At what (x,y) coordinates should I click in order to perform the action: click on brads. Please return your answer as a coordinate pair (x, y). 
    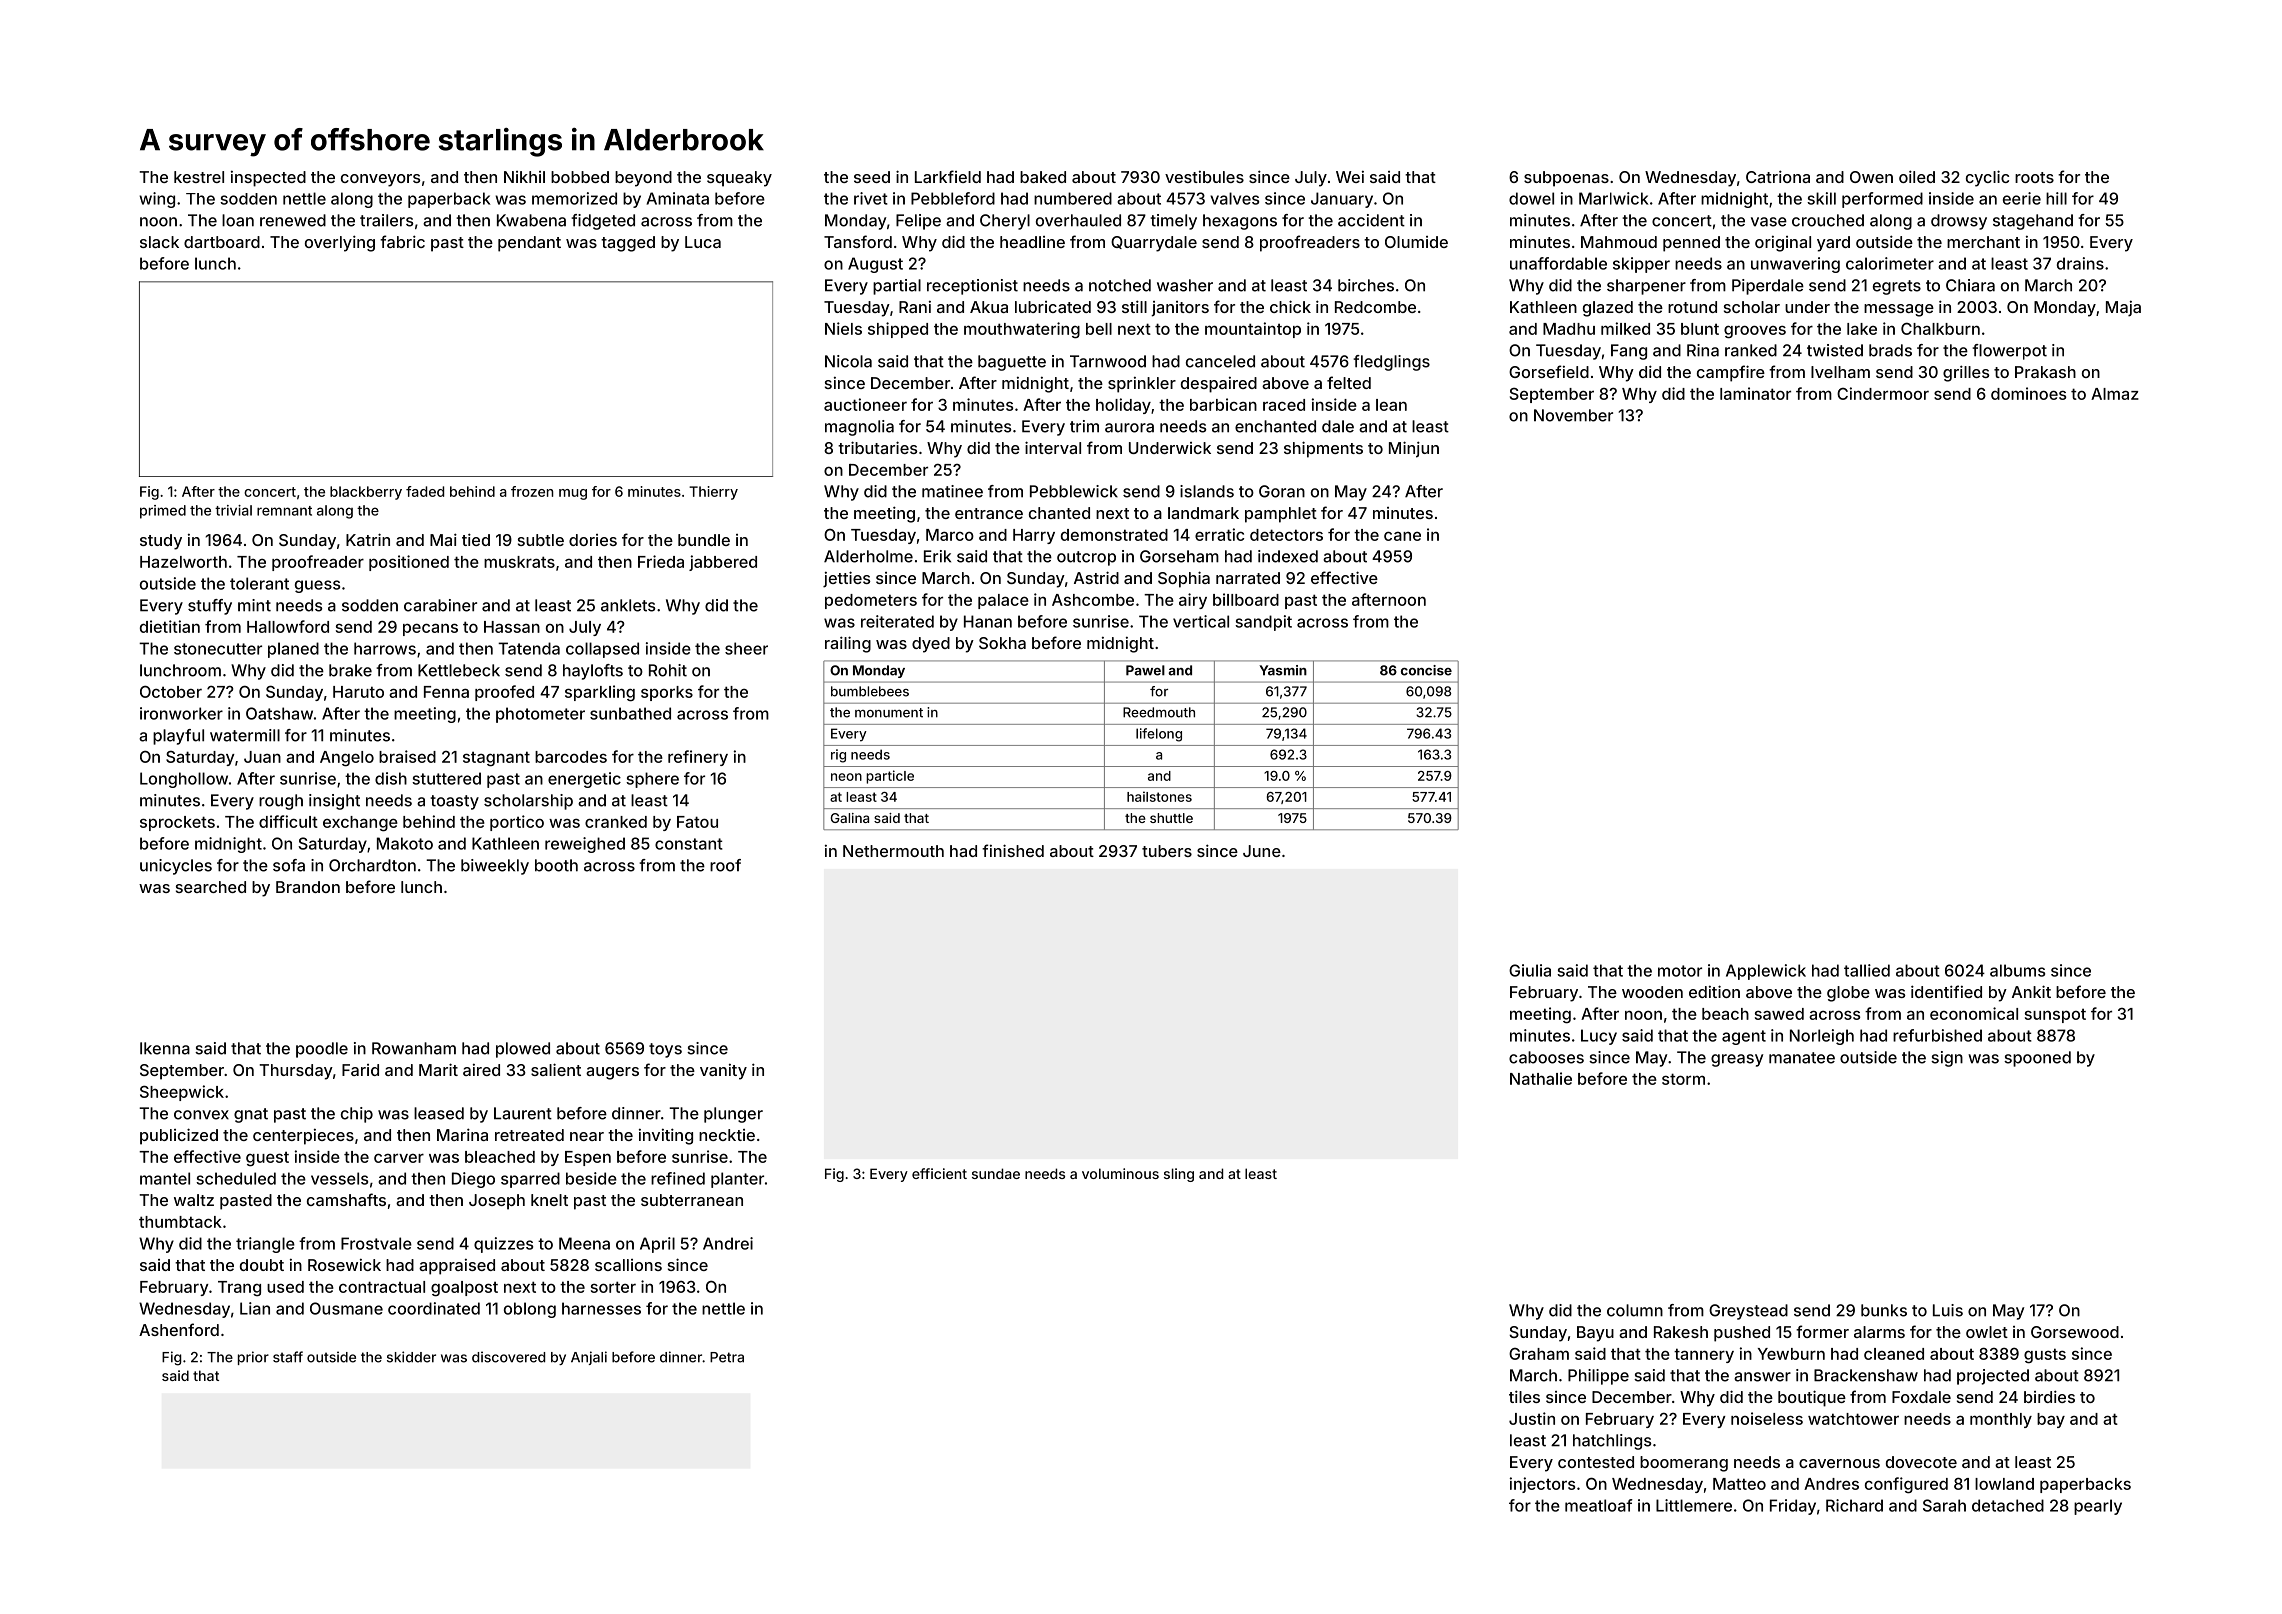
    Looking at the image, I should click on (1890, 350).
